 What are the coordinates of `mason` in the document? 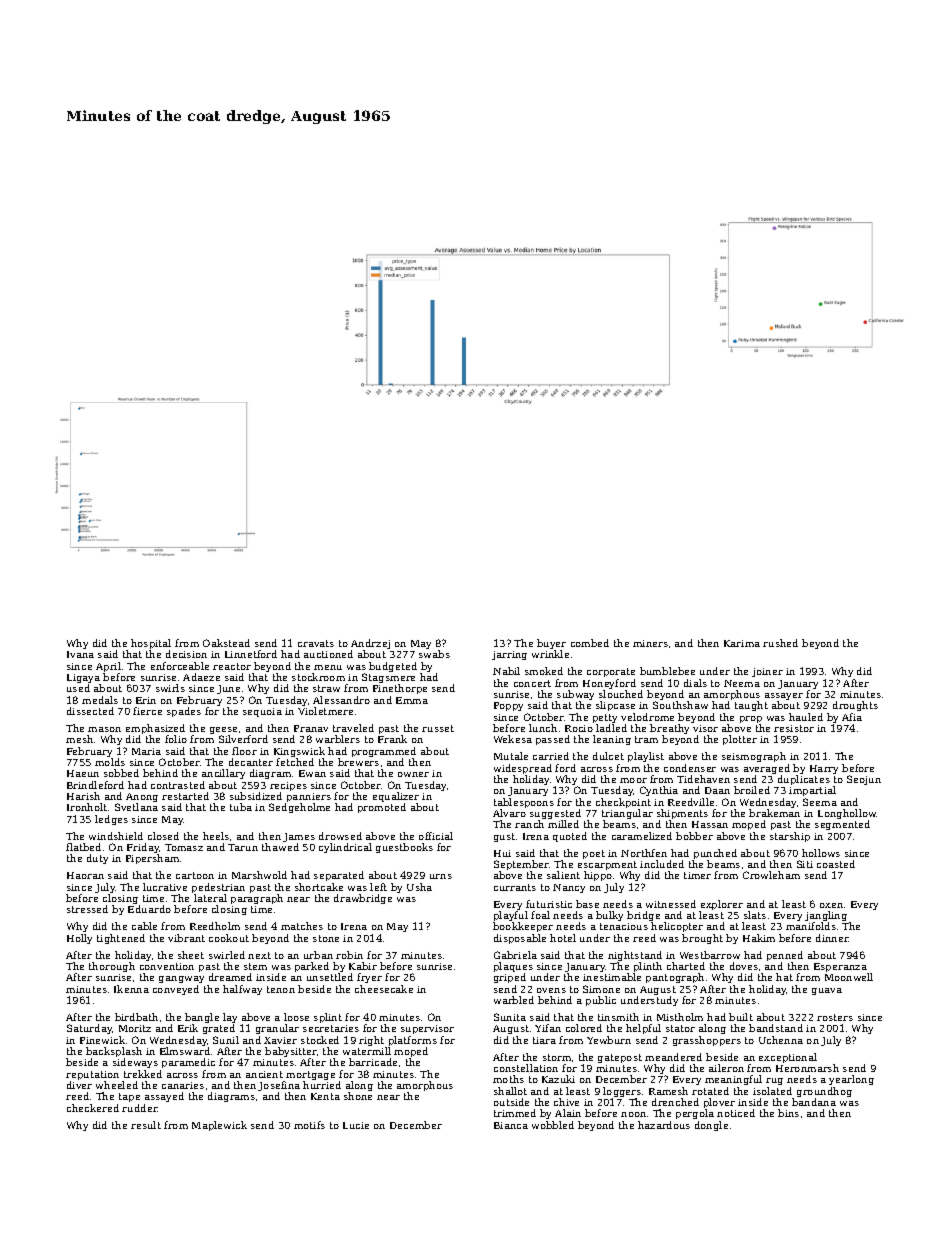 It's located at (104, 729).
